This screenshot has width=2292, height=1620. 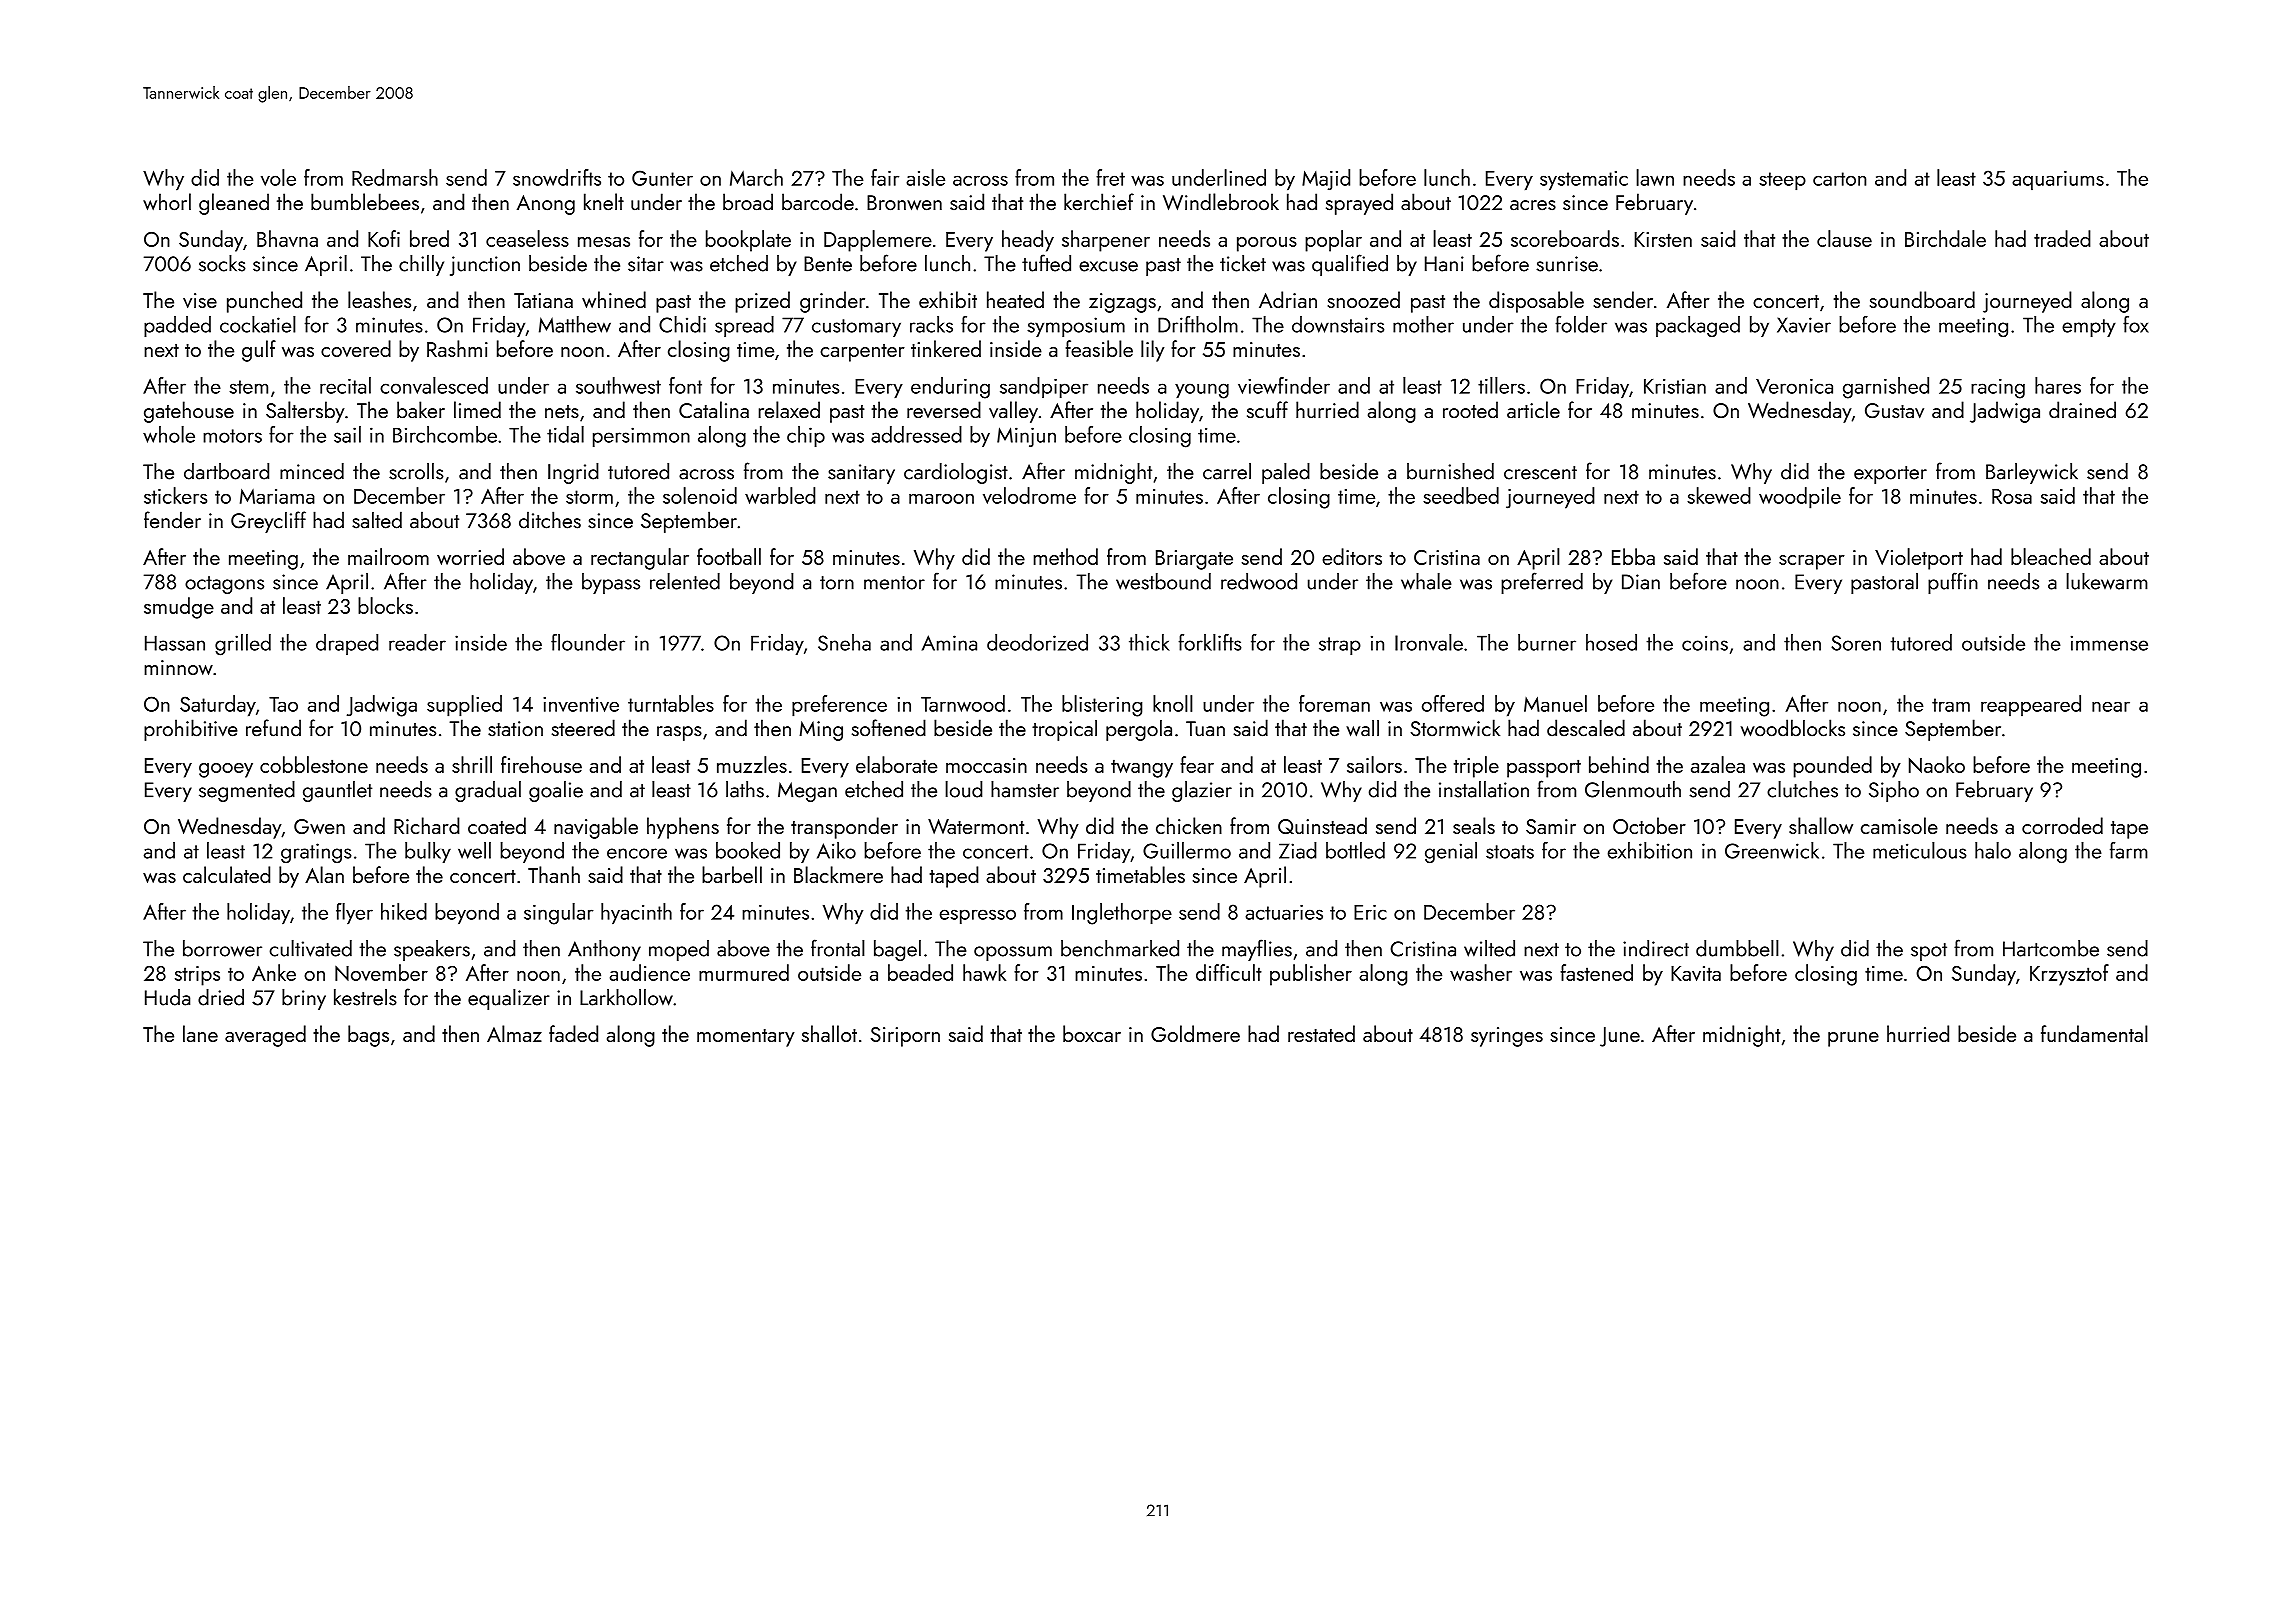 I want to click on gradual, so click(x=488, y=791).
